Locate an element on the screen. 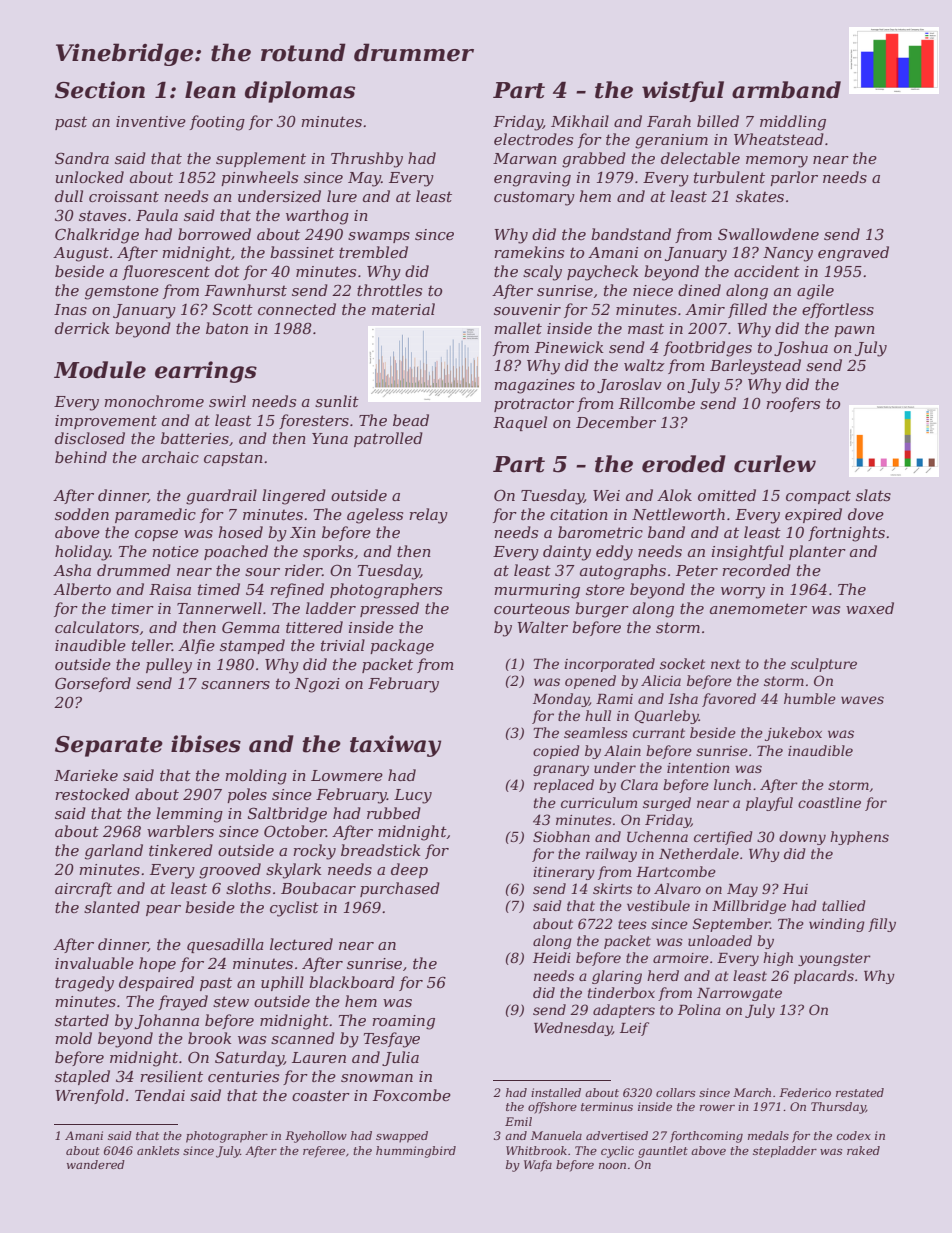 The width and height of the screenshot is (952, 1233). inventive is located at coordinates (151, 121).
